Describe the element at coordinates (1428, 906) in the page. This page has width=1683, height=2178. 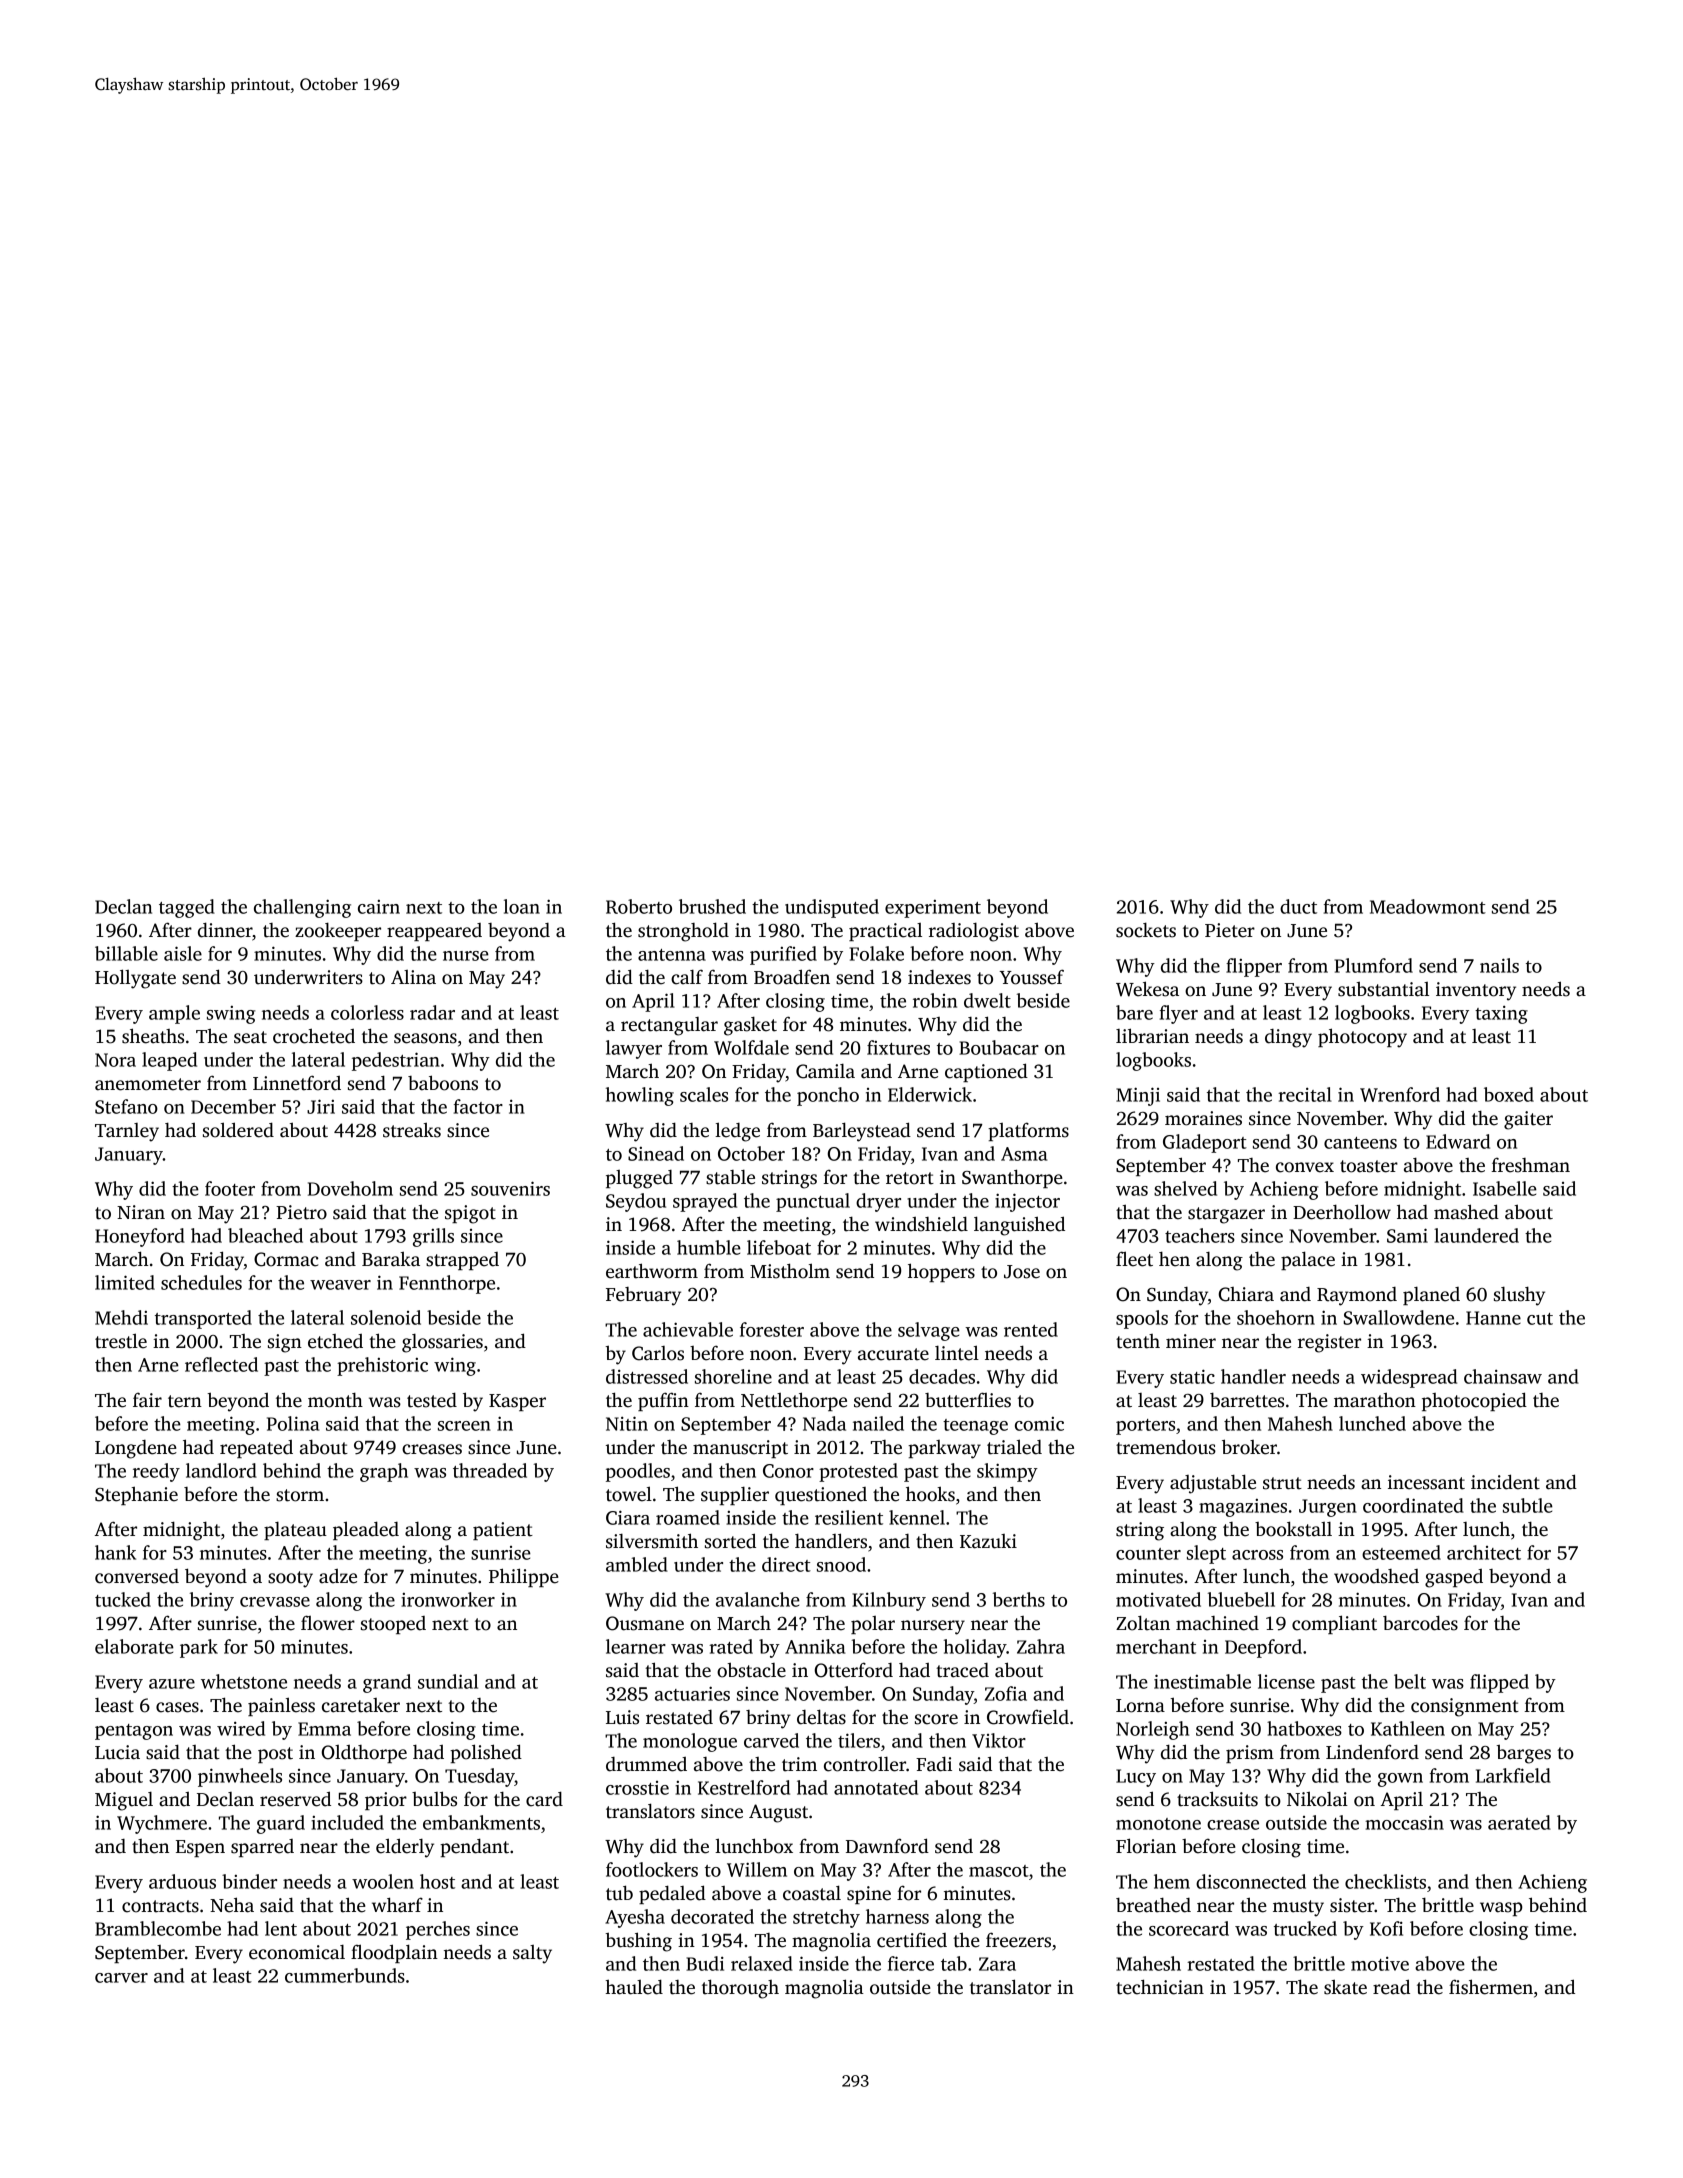
I see `Meadowmont` at that location.
